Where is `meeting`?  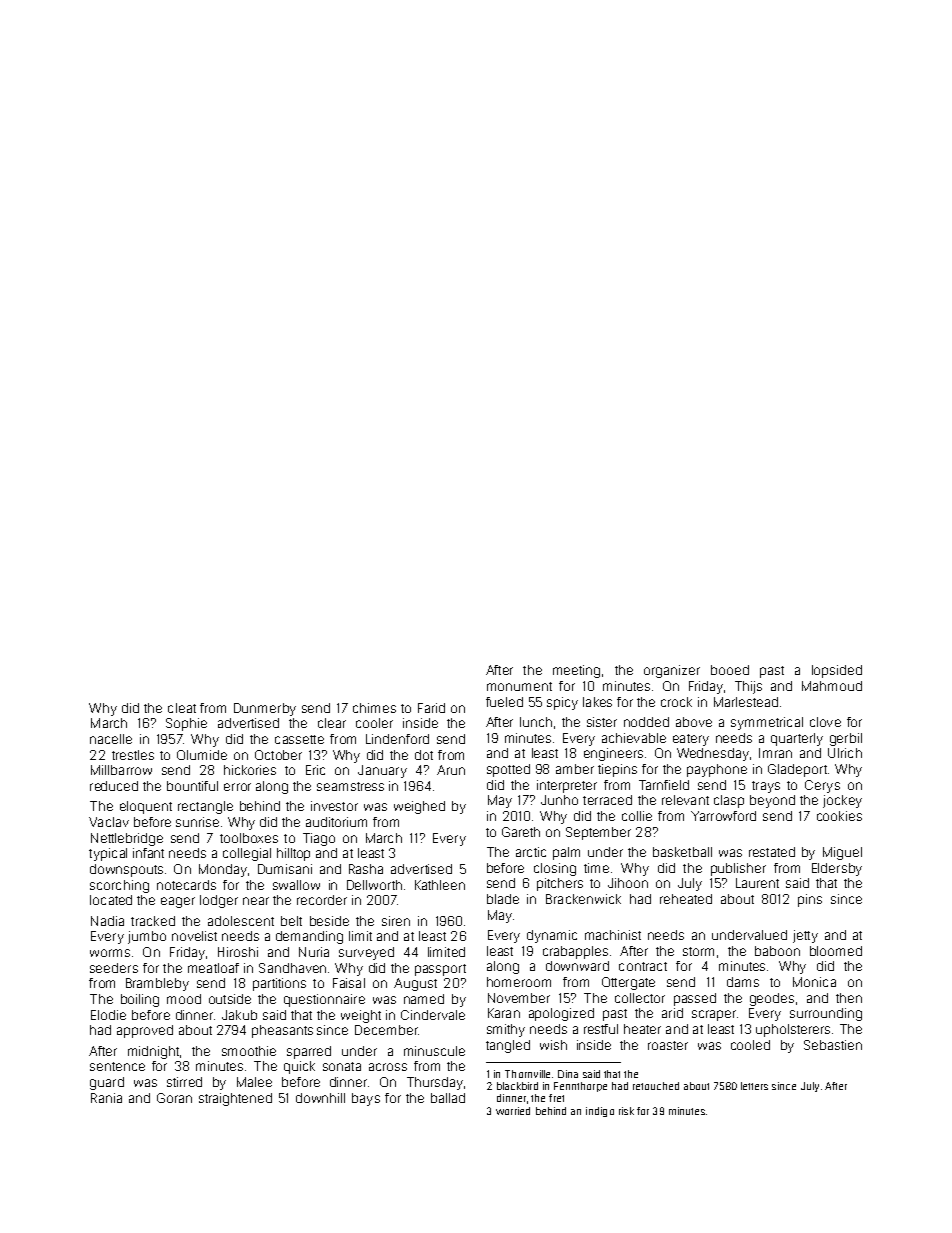
meeting is located at coordinates (576, 671).
